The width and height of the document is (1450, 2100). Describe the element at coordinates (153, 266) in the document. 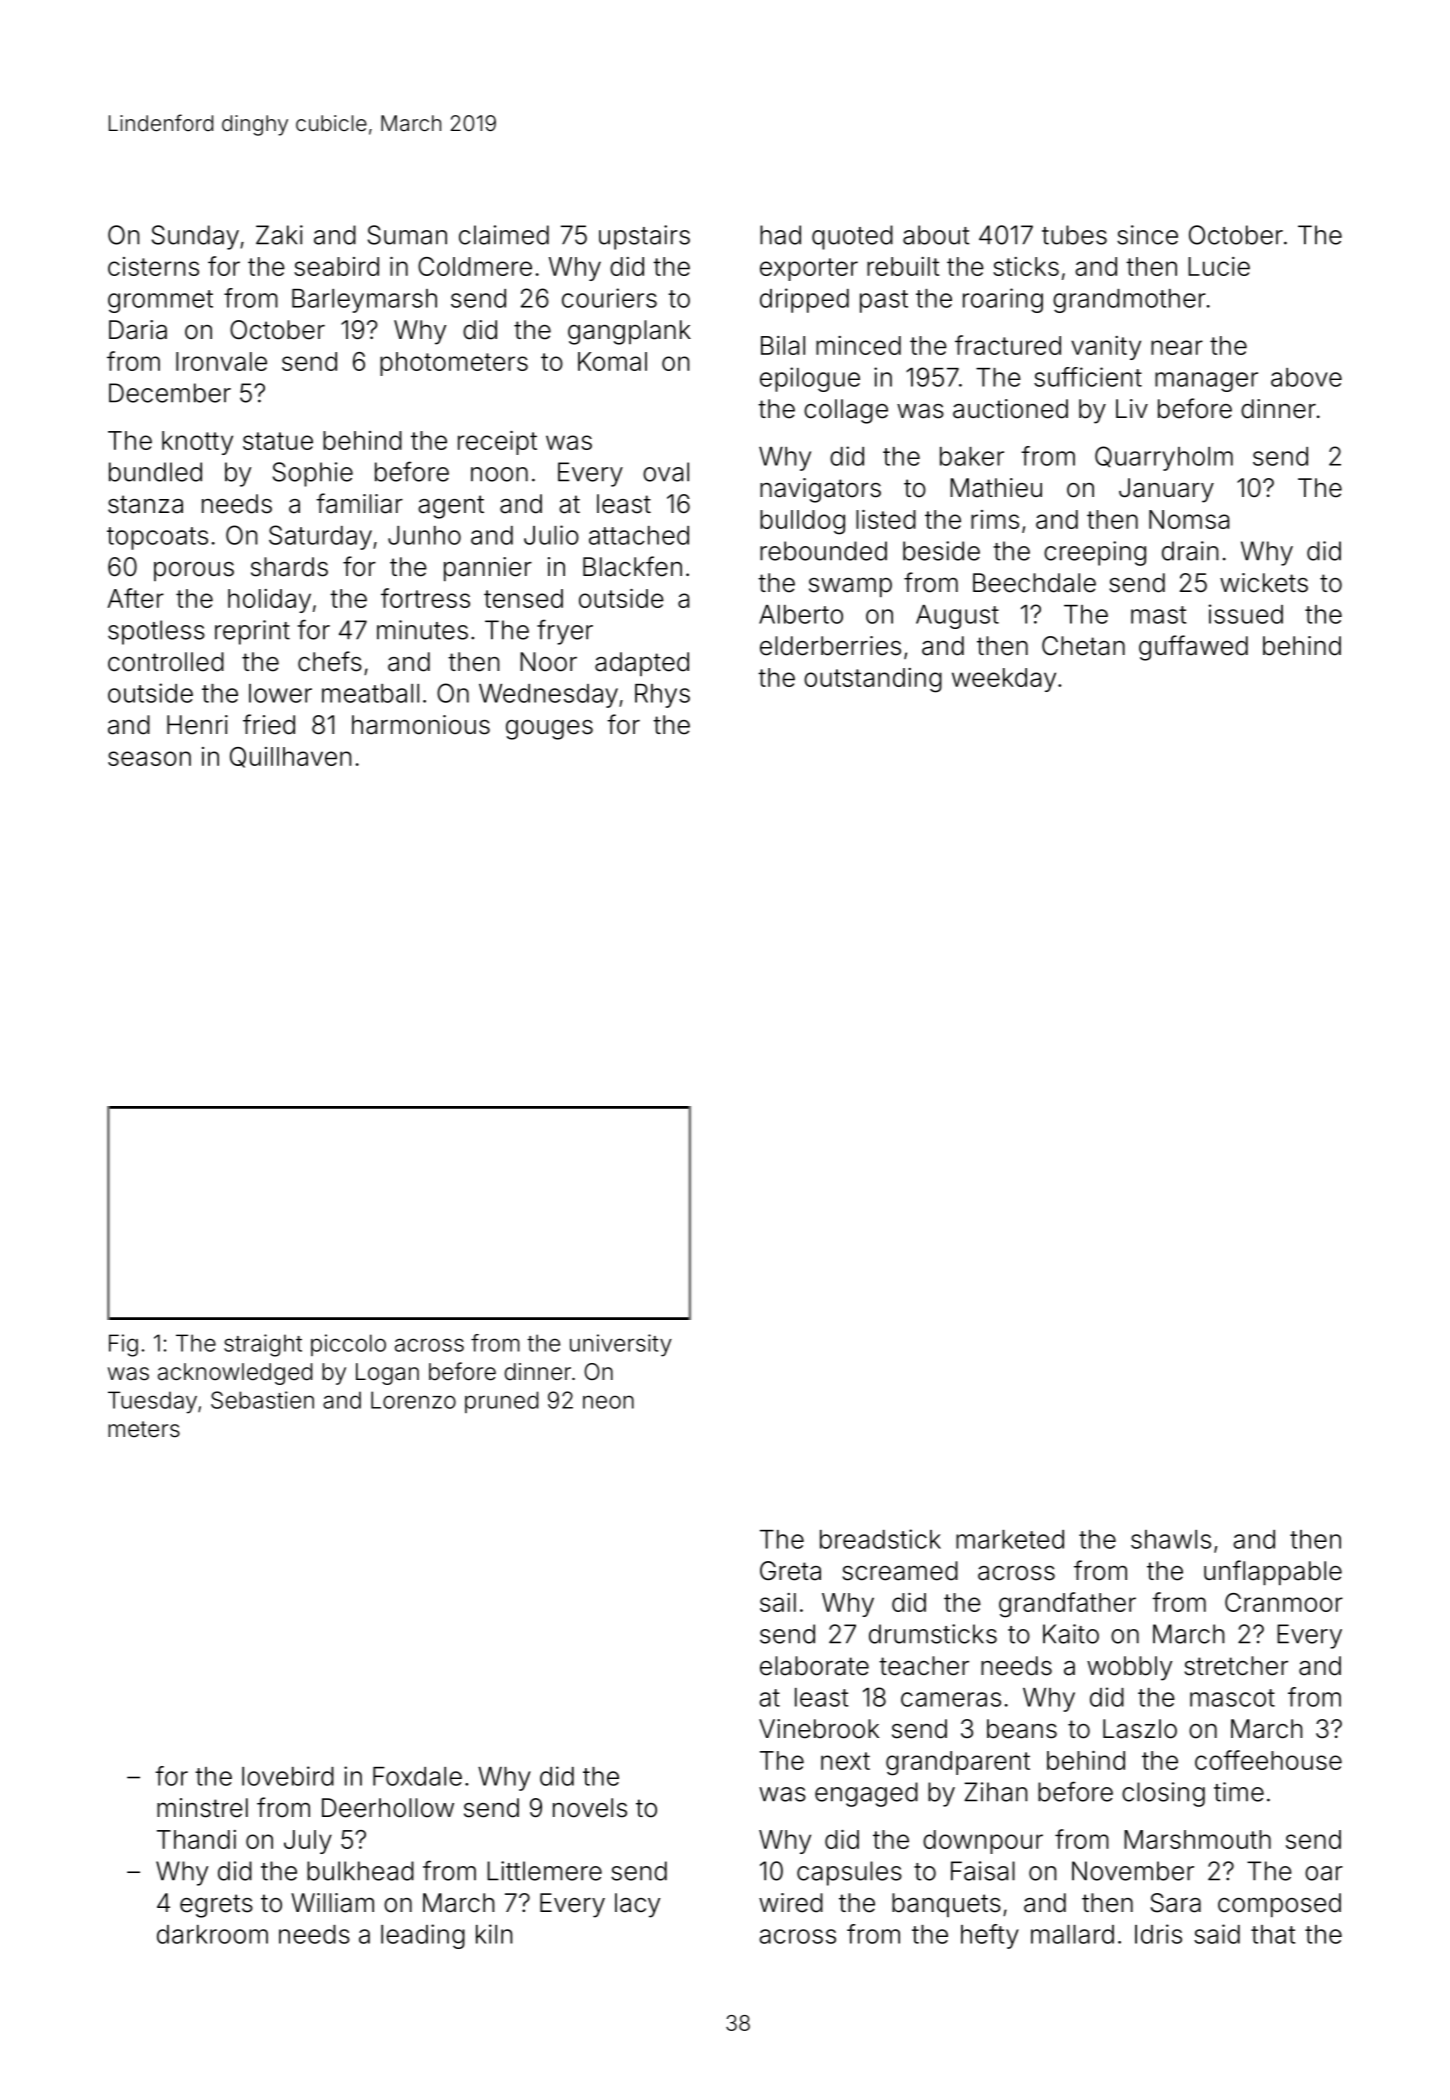

I see `cisterns` at that location.
